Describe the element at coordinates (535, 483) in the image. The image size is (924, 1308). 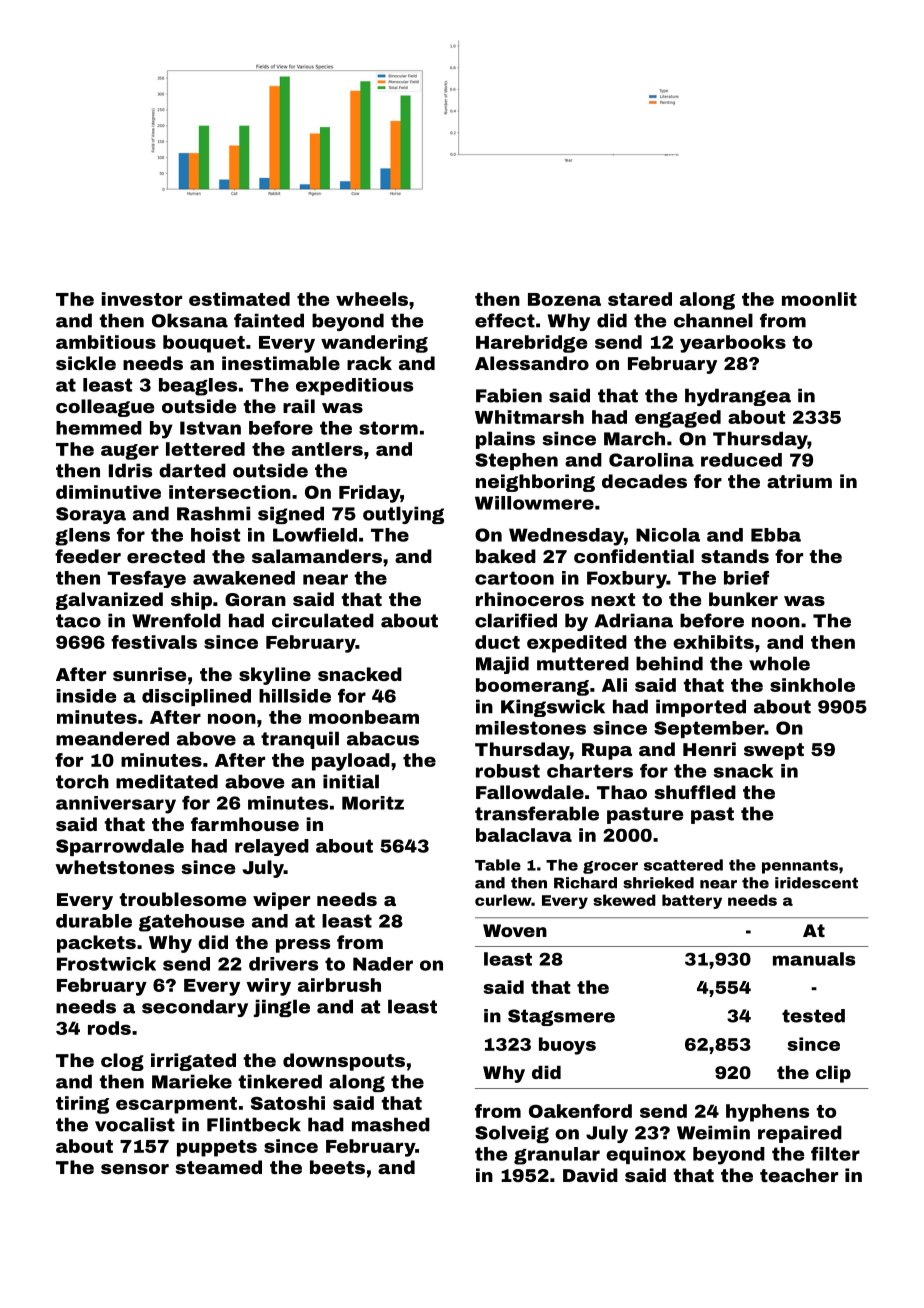
I see `neighboring` at that location.
